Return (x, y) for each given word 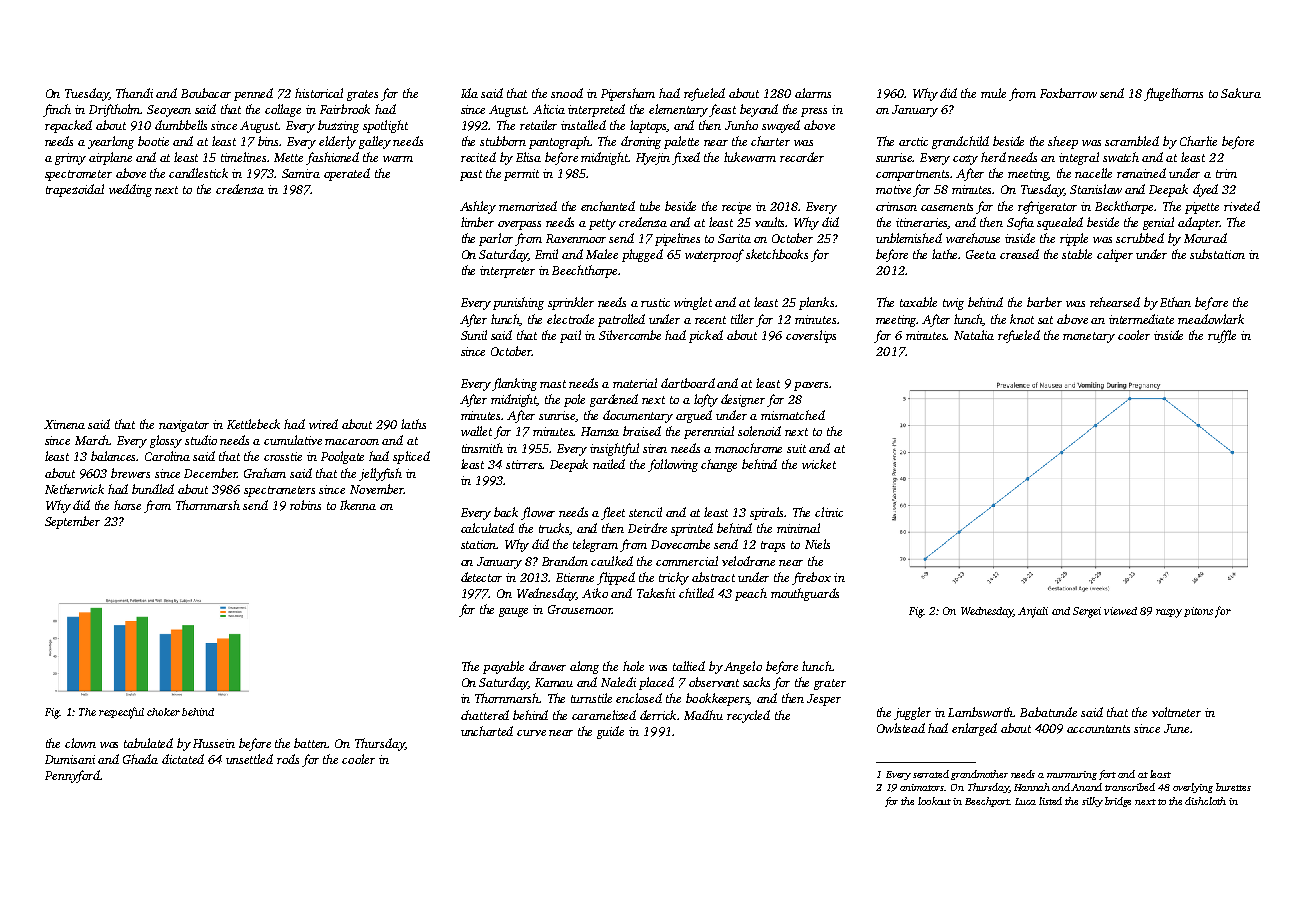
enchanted (608, 206)
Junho (741, 125)
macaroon (352, 442)
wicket (819, 464)
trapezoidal (75, 190)
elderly (337, 142)
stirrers (524, 464)
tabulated (148, 743)
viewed (1120, 611)
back (506, 512)
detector (481, 577)
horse (127, 505)
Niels (817, 544)
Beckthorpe (1125, 207)
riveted (1242, 206)
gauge (513, 612)
